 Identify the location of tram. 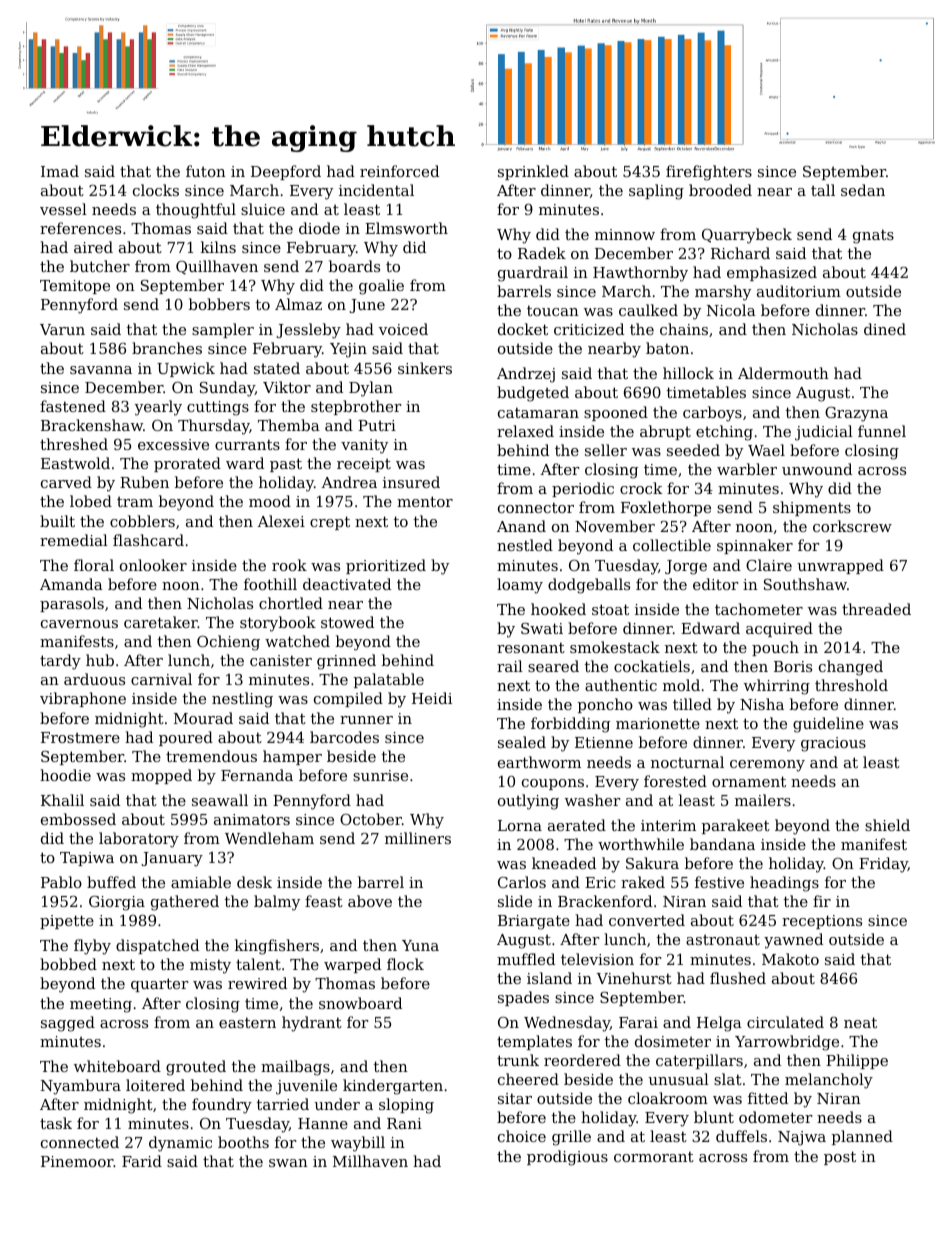
(135, 502).
